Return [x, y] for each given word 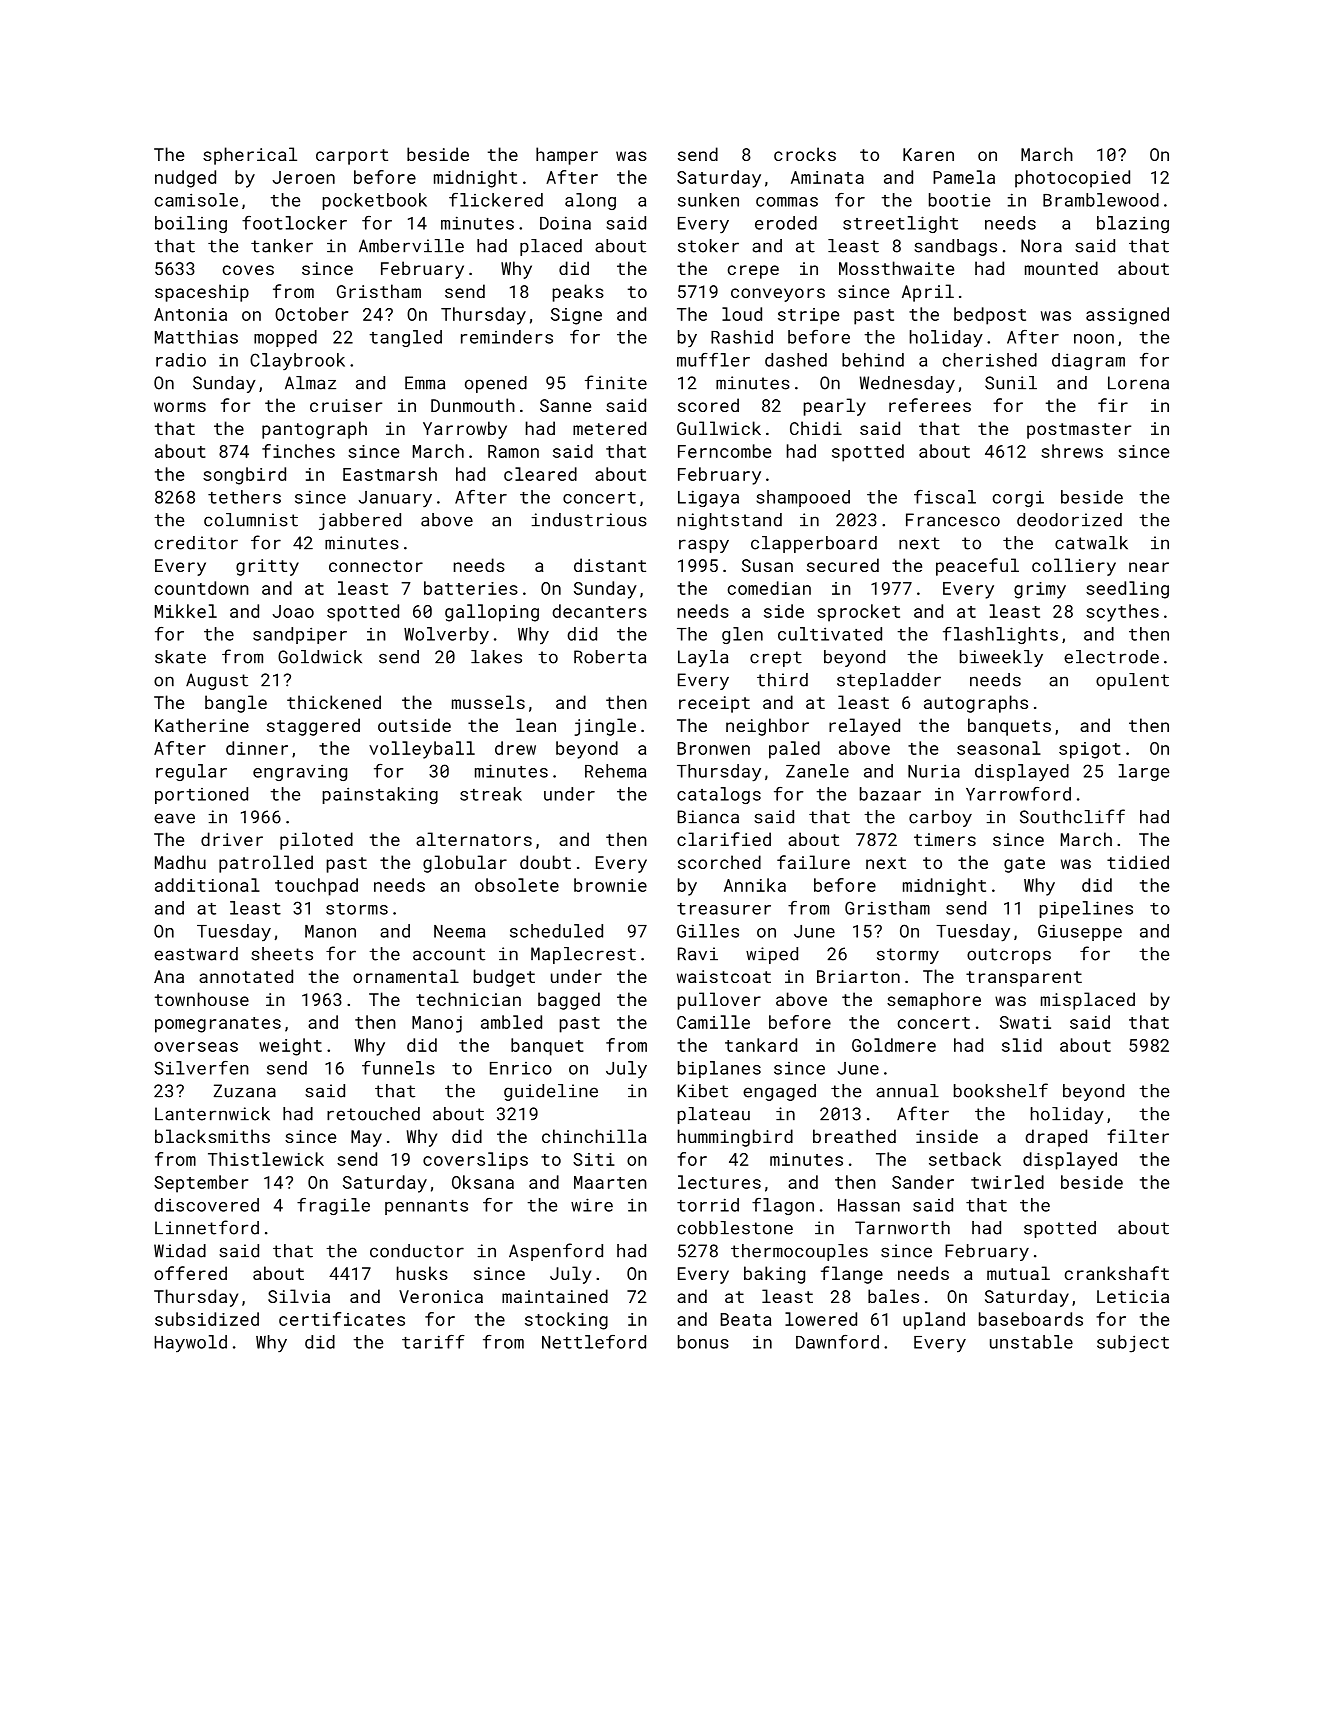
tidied [1138, 862]
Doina [565, 223]
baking [774, 1275]
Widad [180, 1251]
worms [180, 407]
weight [290, 1047]
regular [191, 772]
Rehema [615, 771]
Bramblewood [1101, 200]
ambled [511, 1022]
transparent [1024, 979]
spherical [250, 156]
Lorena [1138, 383]
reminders [507, 337]
